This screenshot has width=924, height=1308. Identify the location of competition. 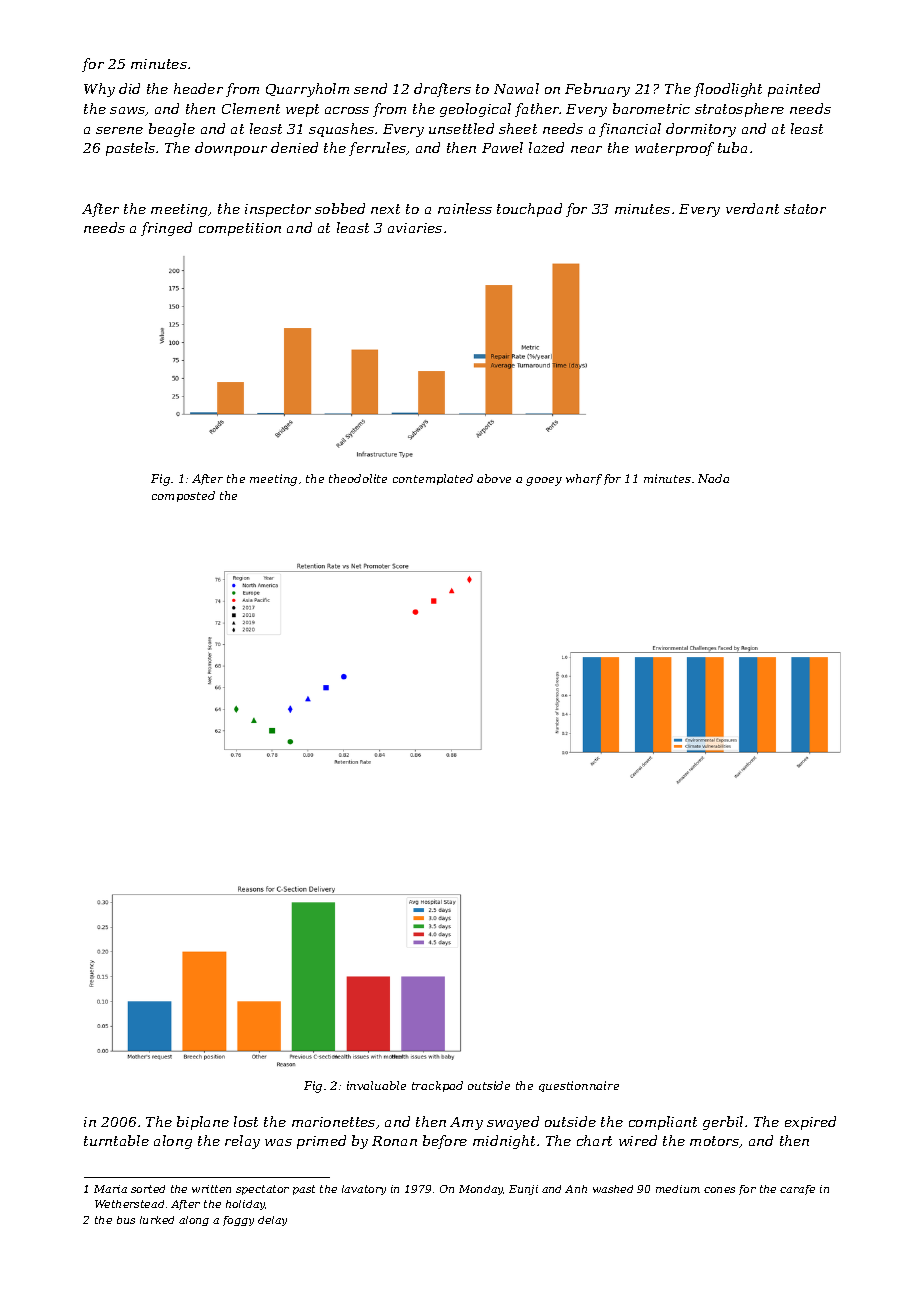
(240, 229).
